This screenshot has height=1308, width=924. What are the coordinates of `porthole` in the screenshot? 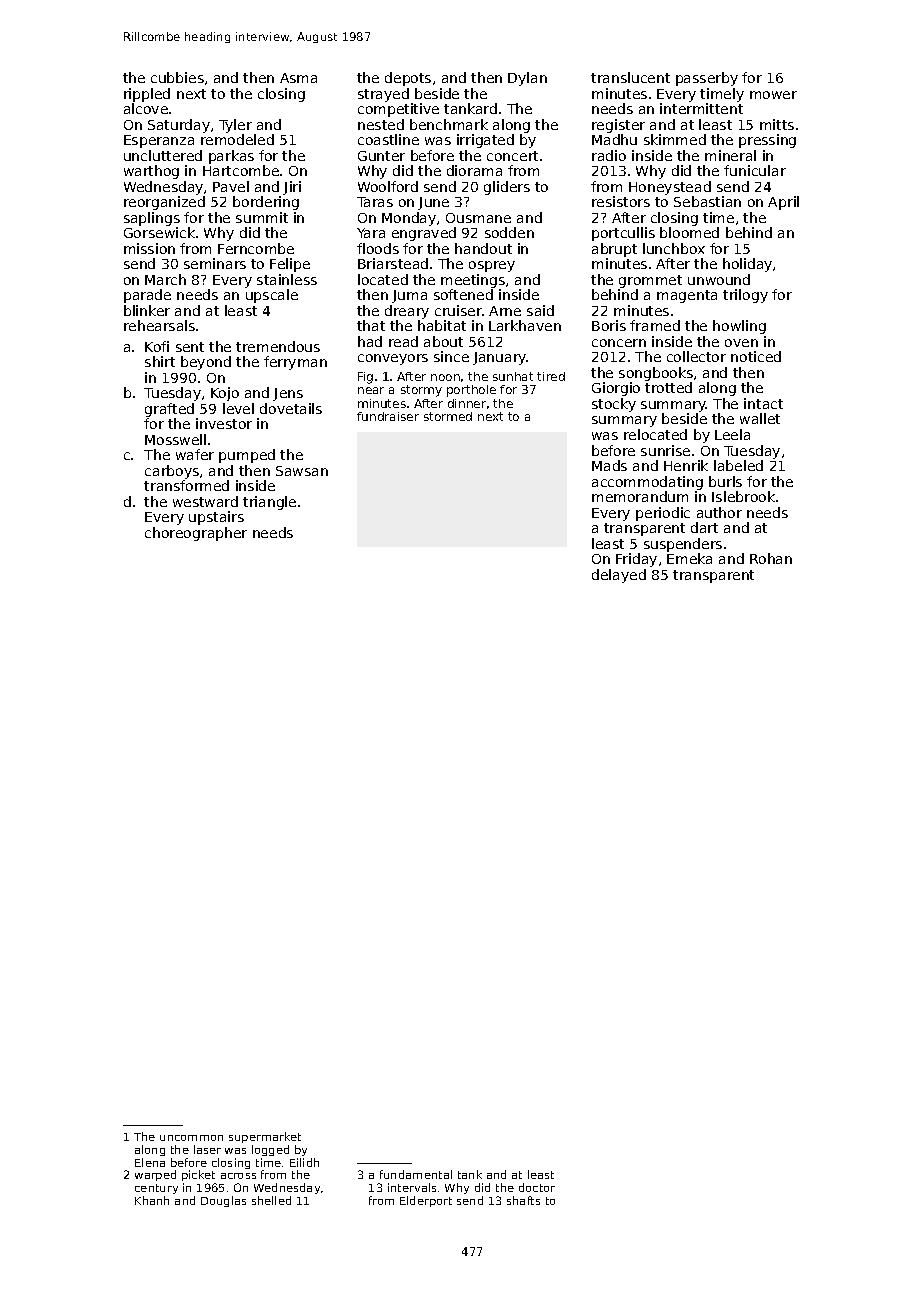 It's located at (471, 391).
